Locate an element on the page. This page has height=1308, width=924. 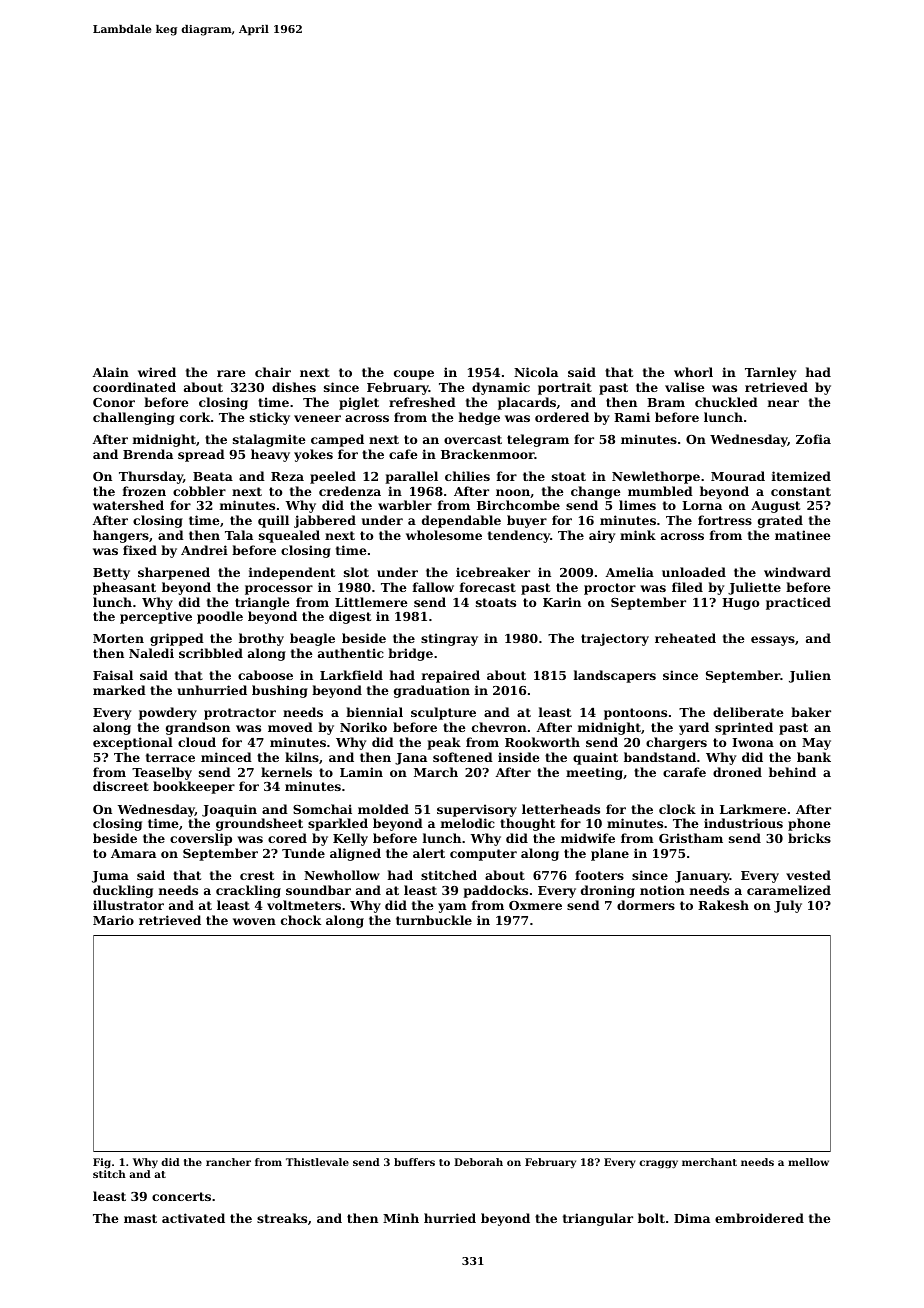
essays is located at coordinates (773, 641).
